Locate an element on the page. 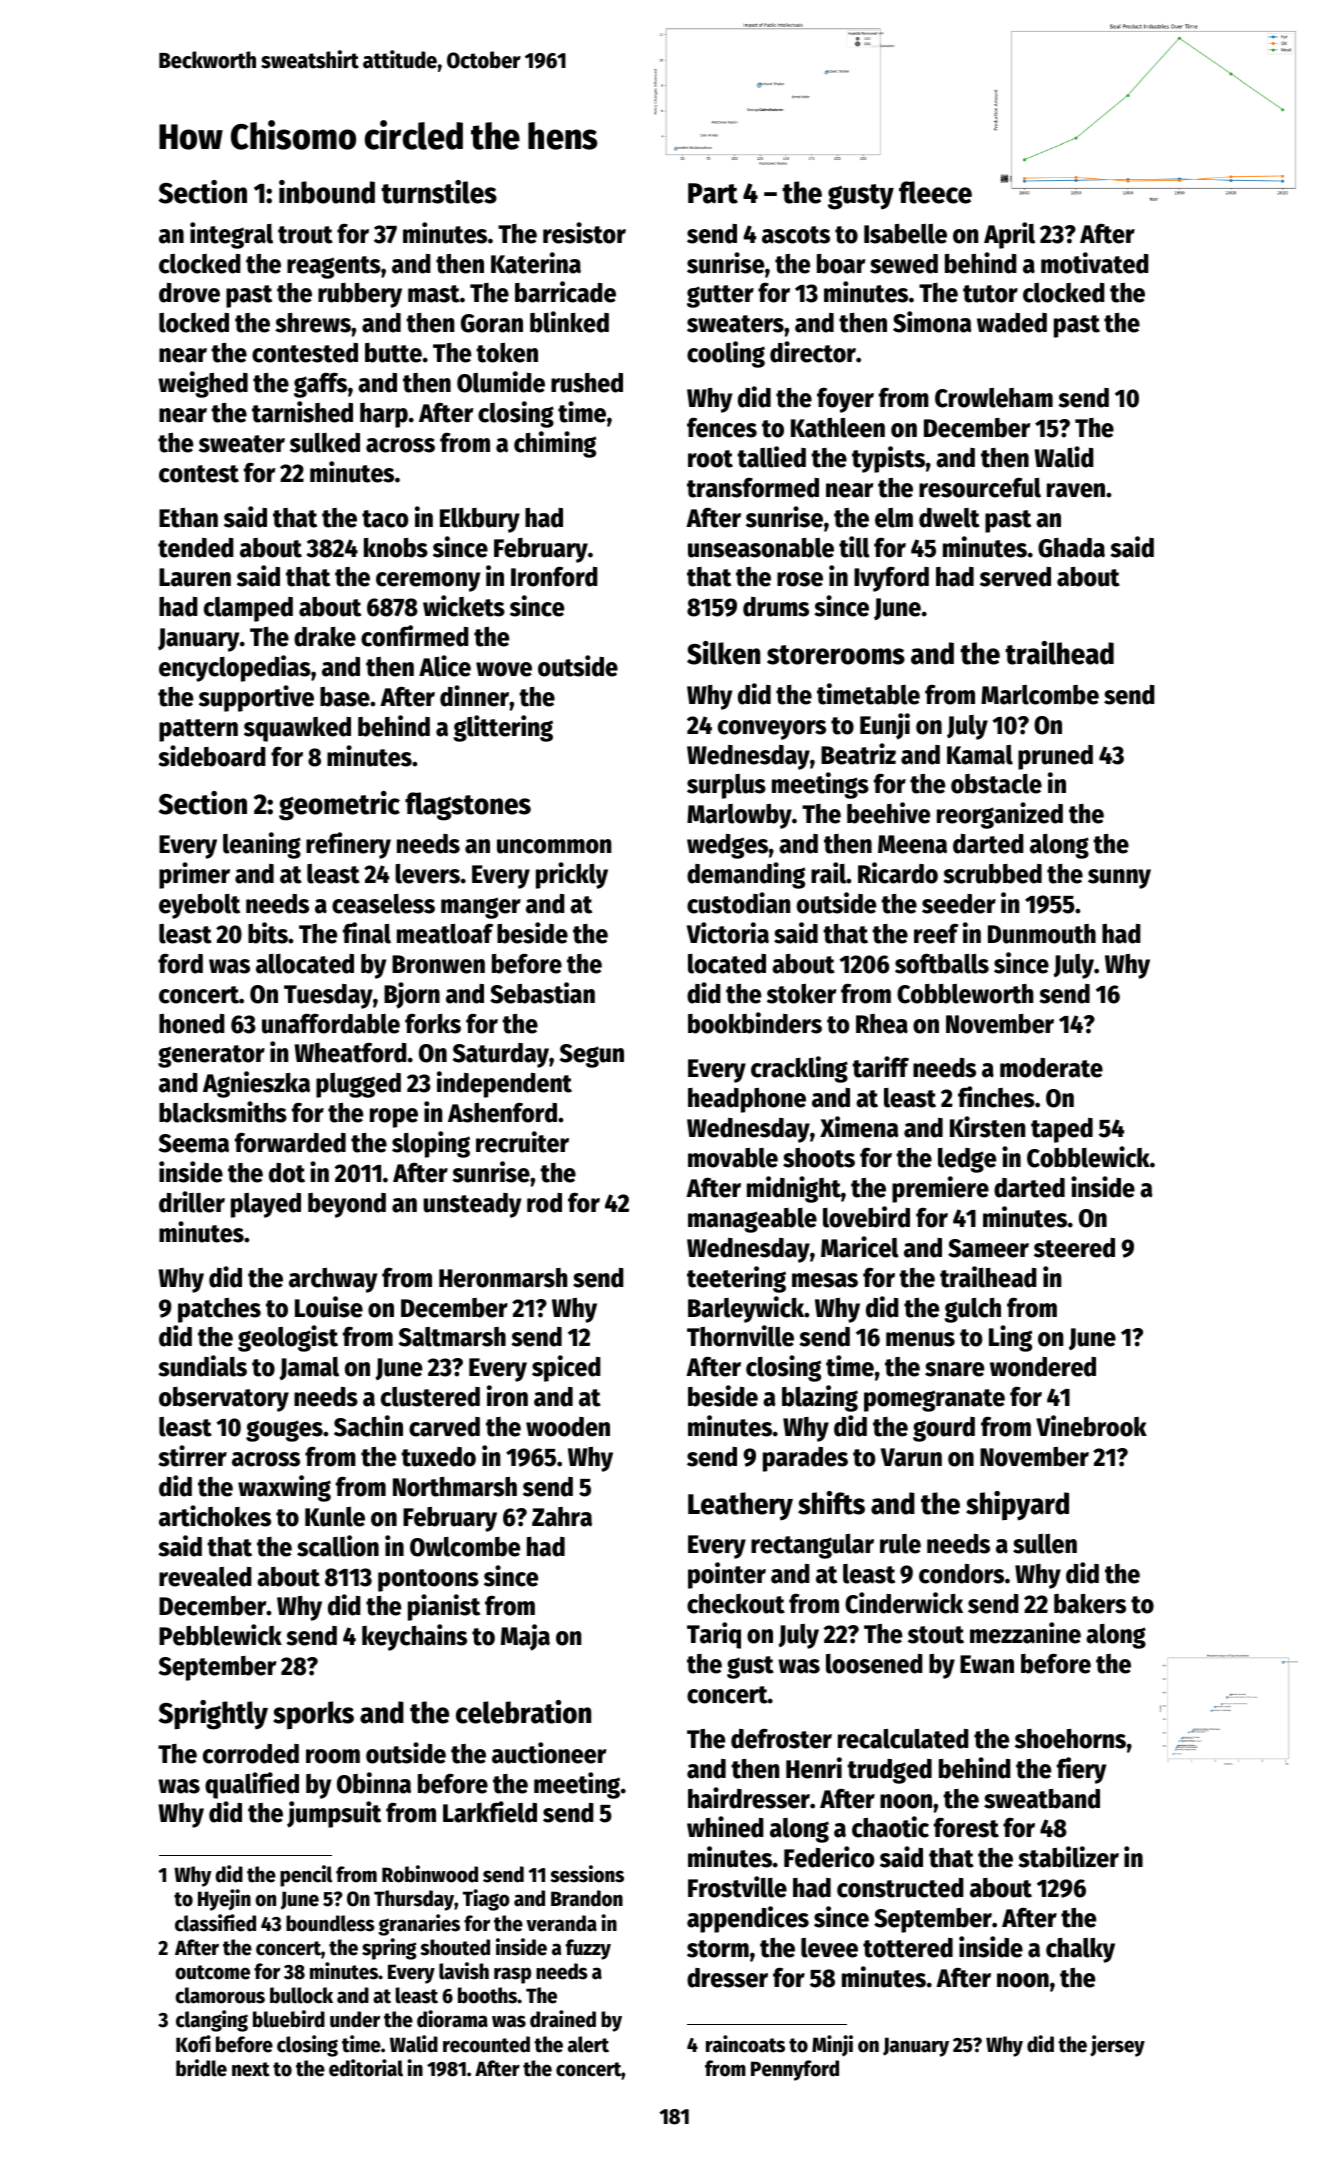 The width and height of the image is (1319, 2173). stirrer is located at coordinates (192, 1456).
